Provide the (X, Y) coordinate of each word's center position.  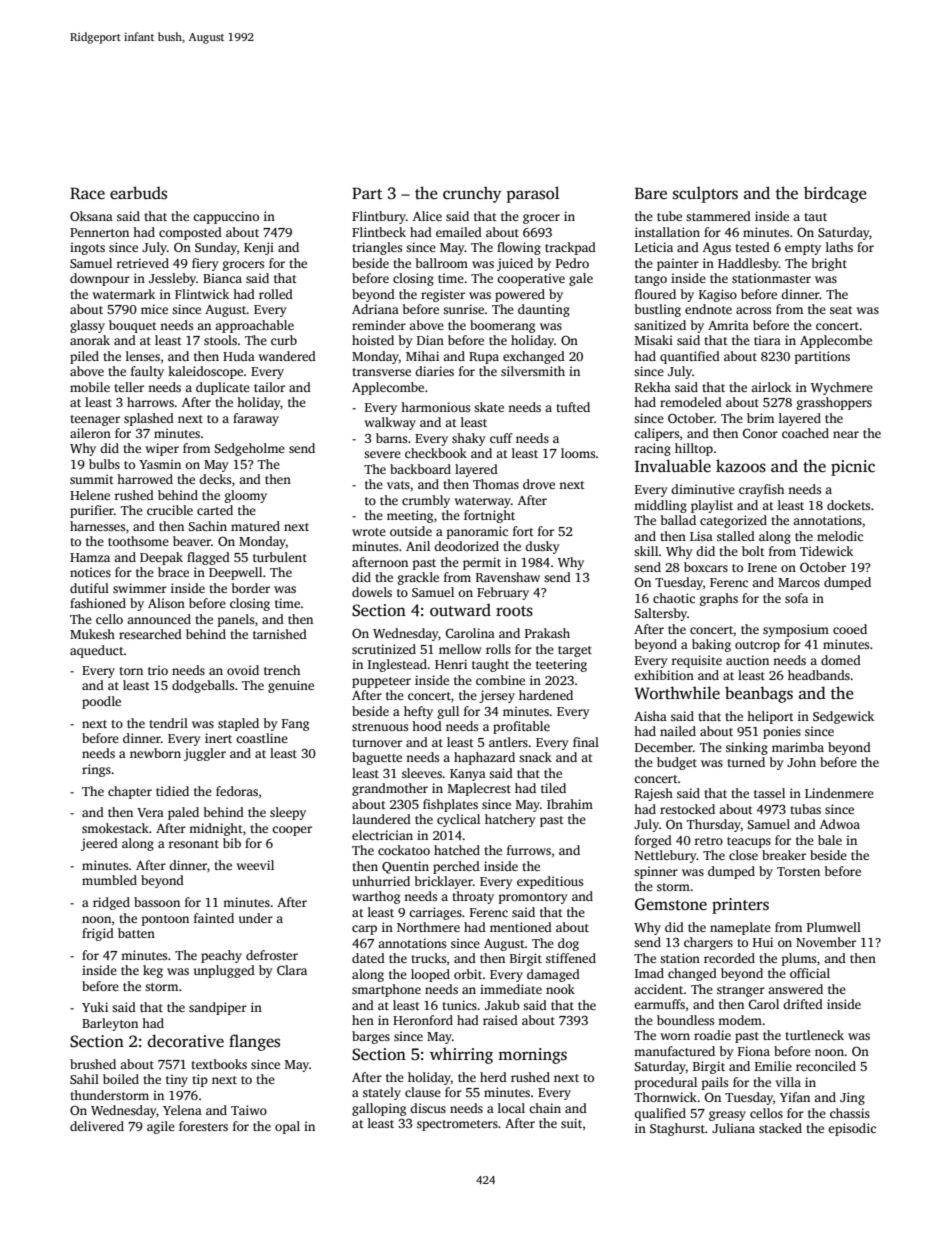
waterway (483, 502)
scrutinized (384, 649)
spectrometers (457, 1125)
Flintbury (379, 217)
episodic (852, 1129)
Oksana (91, 216)
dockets (848, 505)
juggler (205, 754)
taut (815, 217)
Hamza (90, 557)
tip (200, 1080)
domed (841, 660)
